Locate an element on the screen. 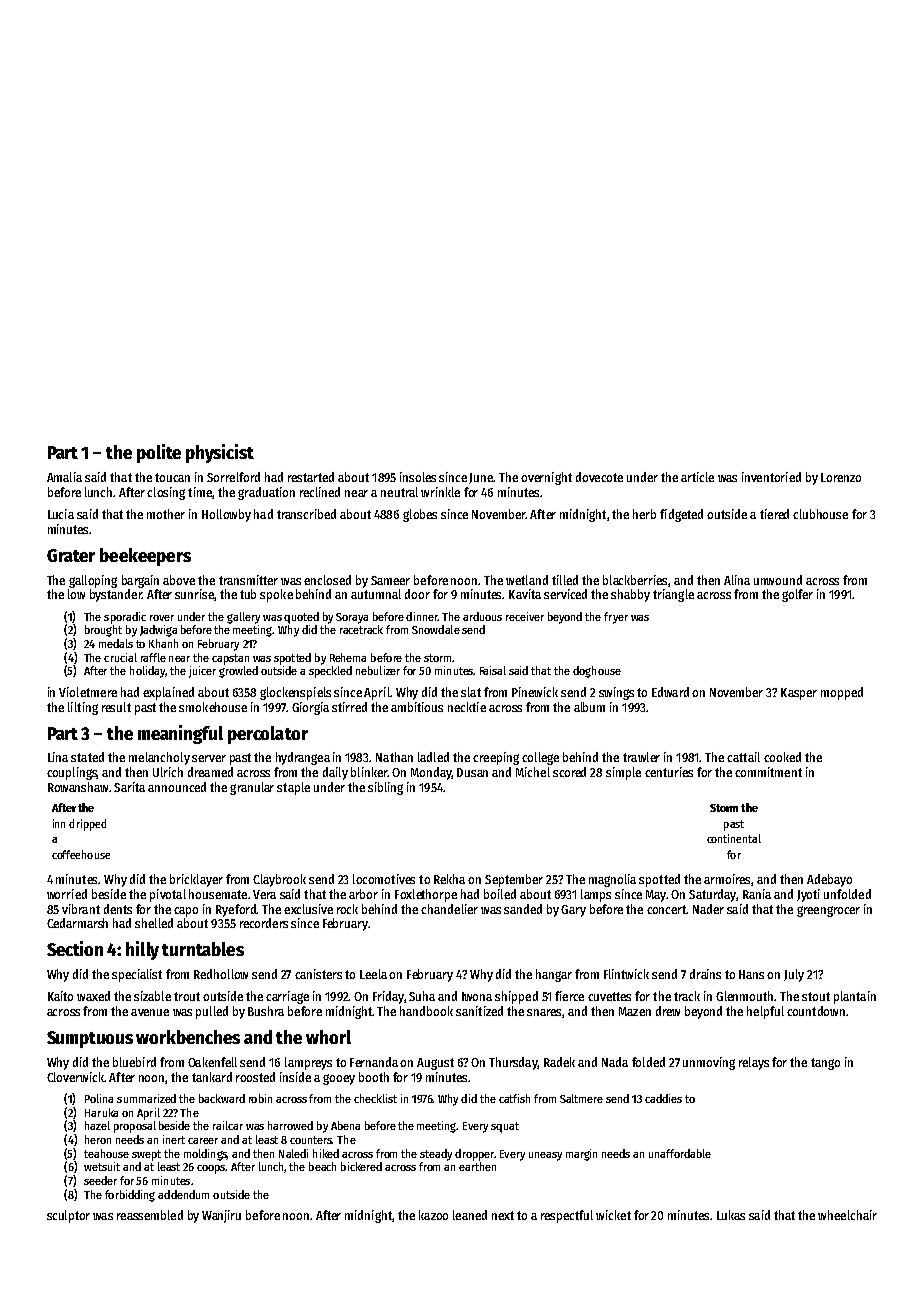 This screenshot has width=924, height=1308. railcar is located at coordinates (228, 1125).
